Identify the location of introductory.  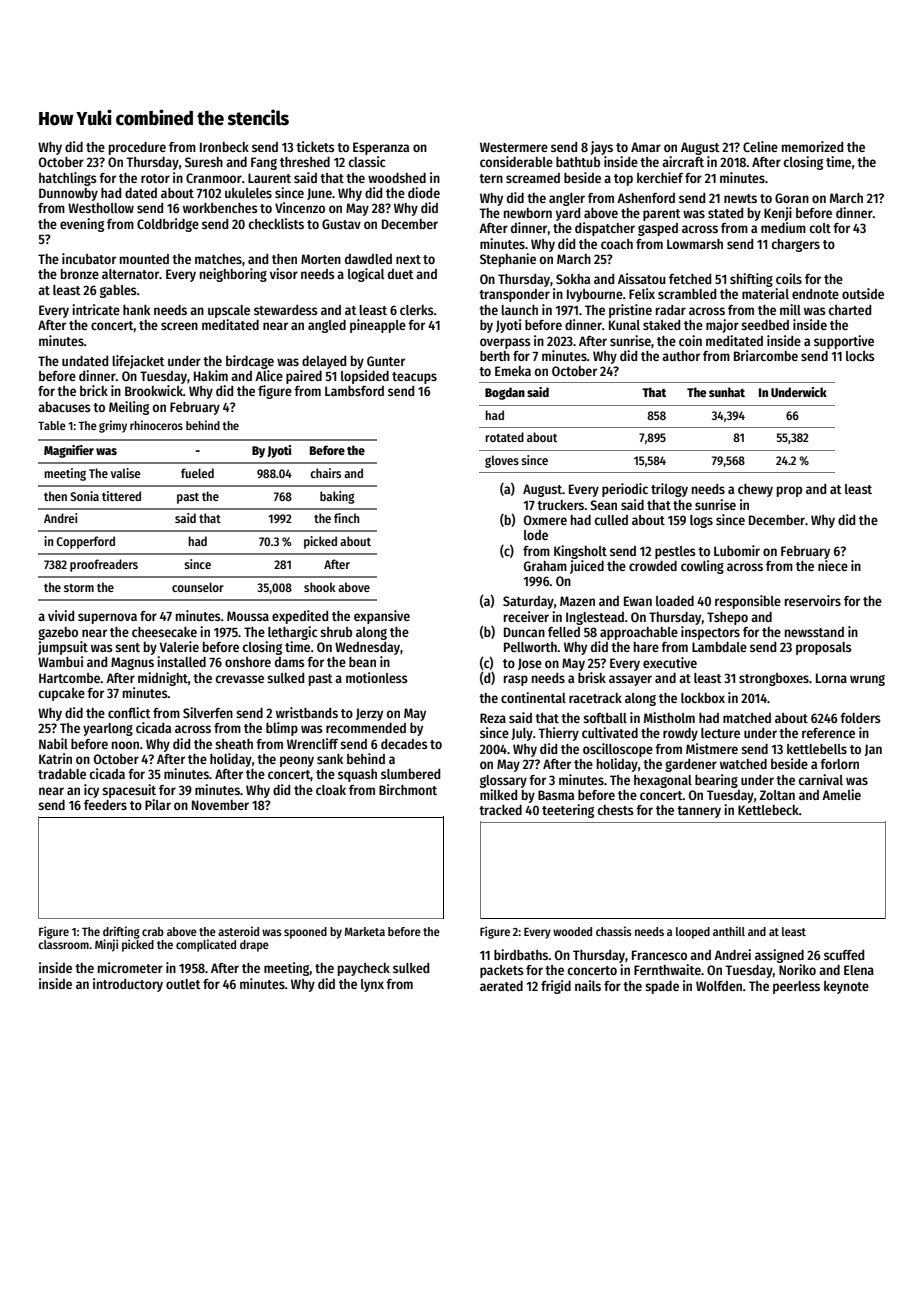
(128, 985).
